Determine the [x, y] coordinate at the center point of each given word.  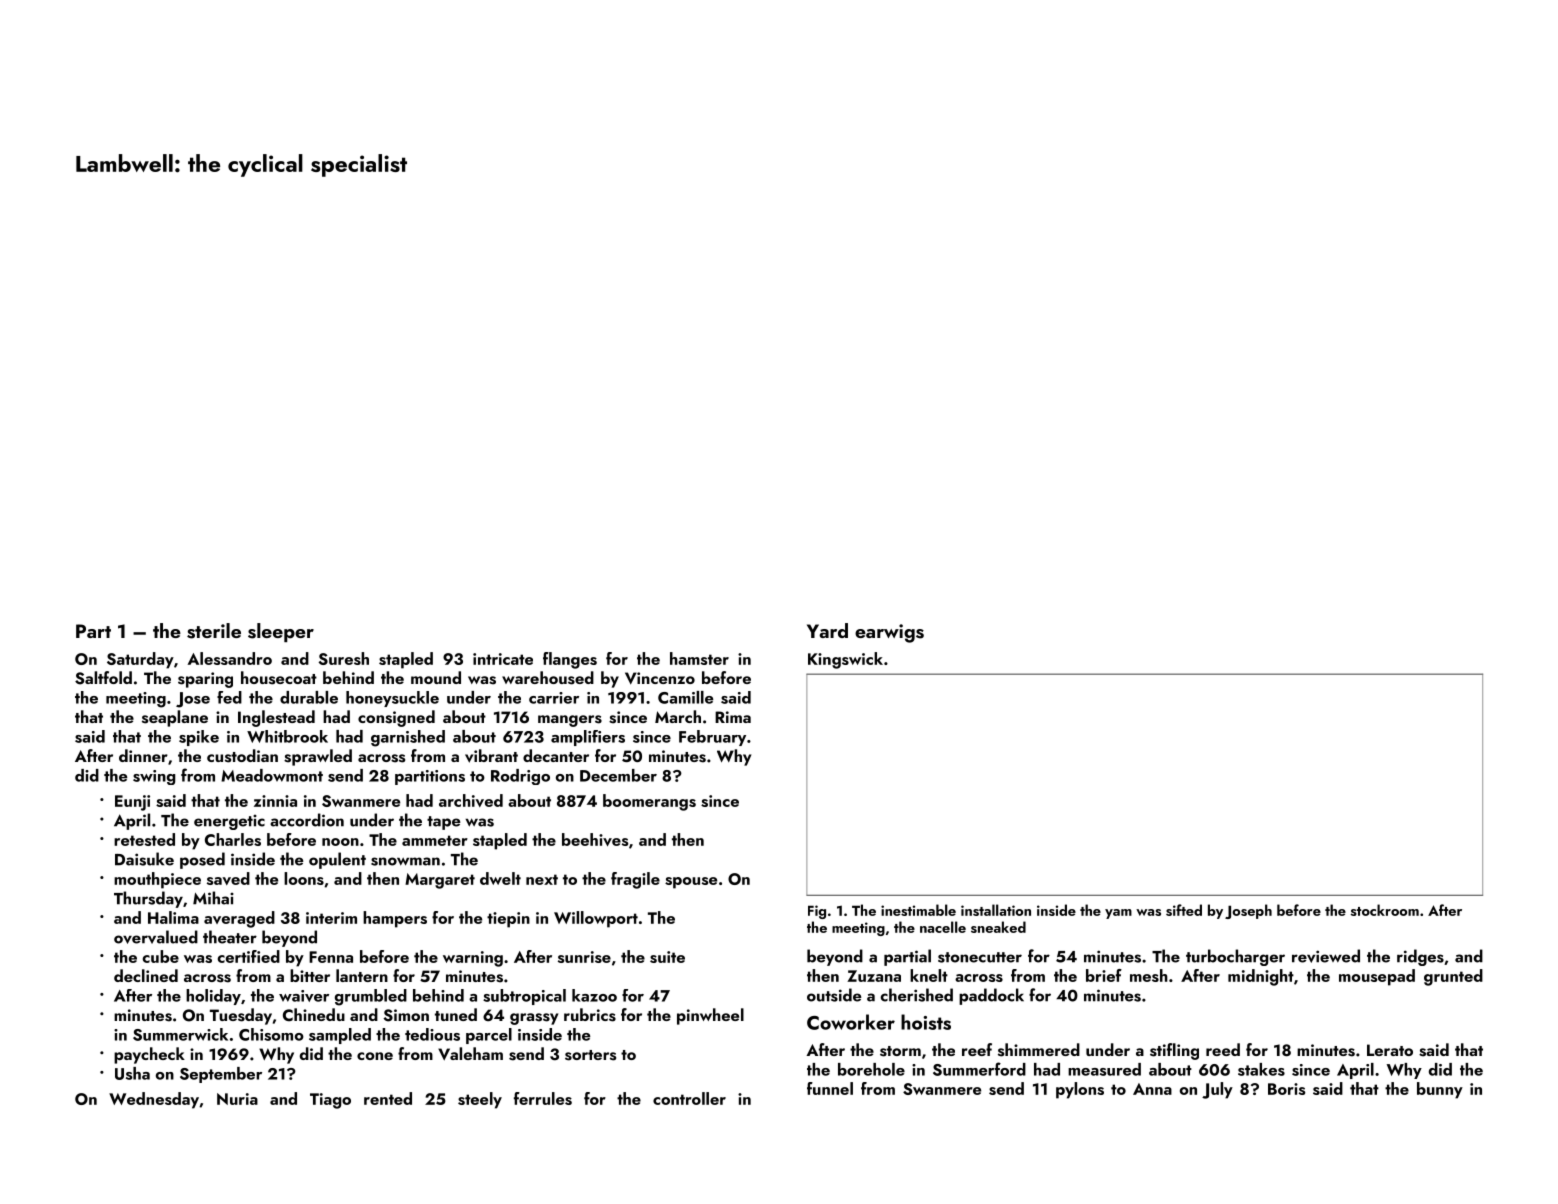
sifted [1184, 910]
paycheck [149, 1055]
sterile [214, 631]
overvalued [156, 937]
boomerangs [649, 802]
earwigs [889, 633]
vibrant [491, 756]
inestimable [918, 910]
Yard [827, 630]
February [712, 738]
